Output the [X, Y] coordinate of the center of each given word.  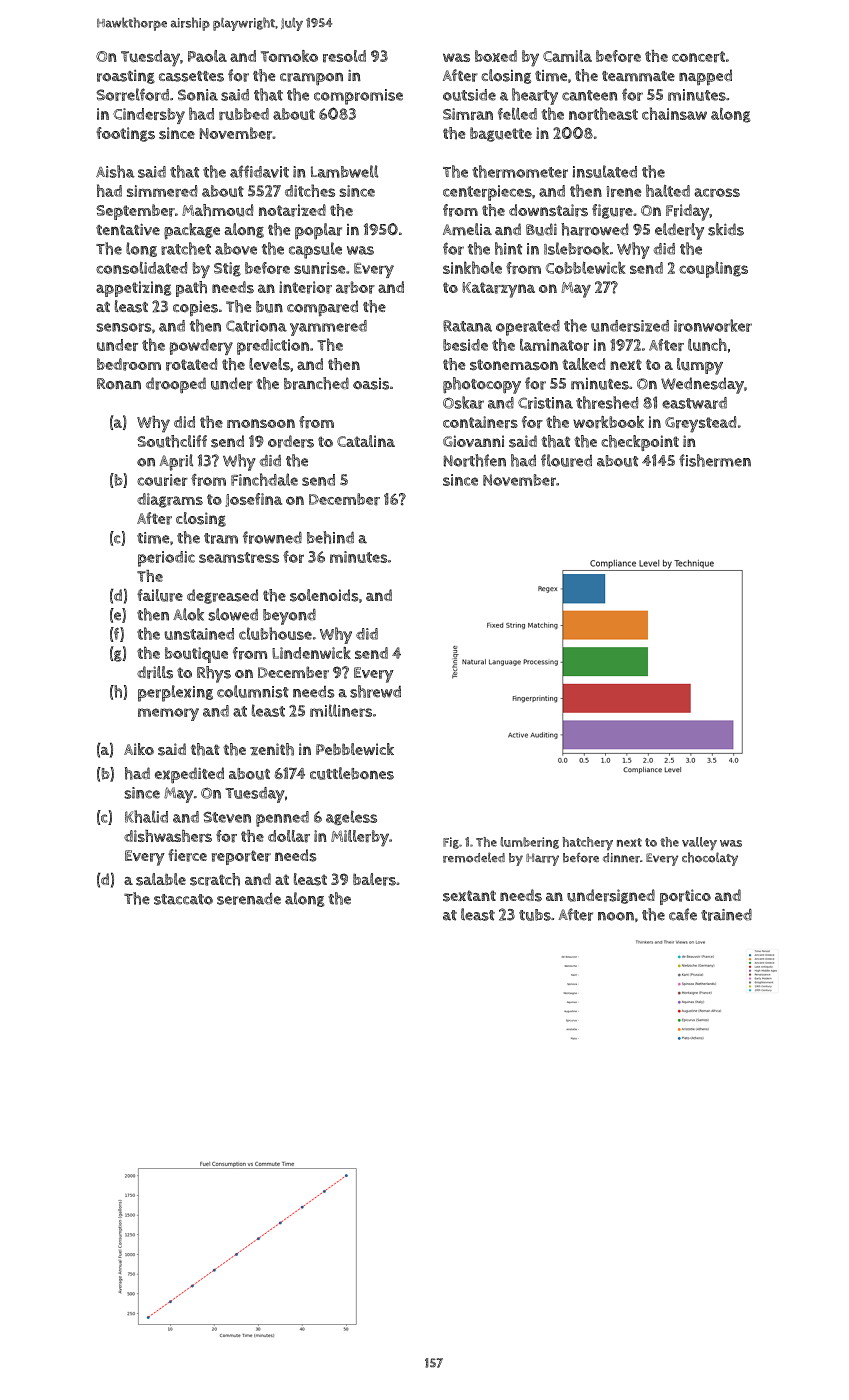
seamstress [239, 557]
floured [566, 460]
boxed [496, 56]
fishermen [715, 460]
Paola [207, 56]
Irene [624, 191]
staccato [183, 899]
